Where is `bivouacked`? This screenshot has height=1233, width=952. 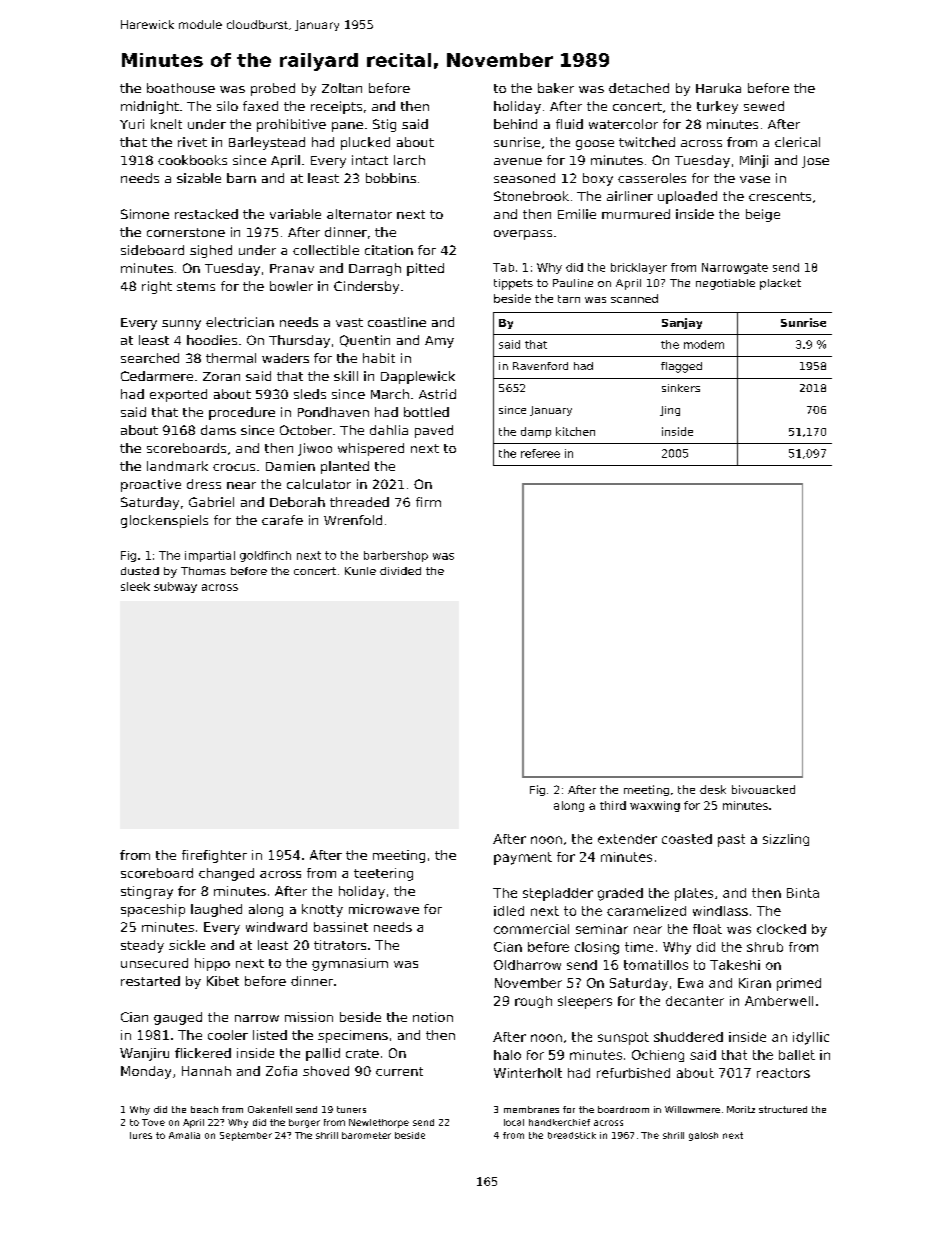
bivouacked is located at coordinates (763, 789).
